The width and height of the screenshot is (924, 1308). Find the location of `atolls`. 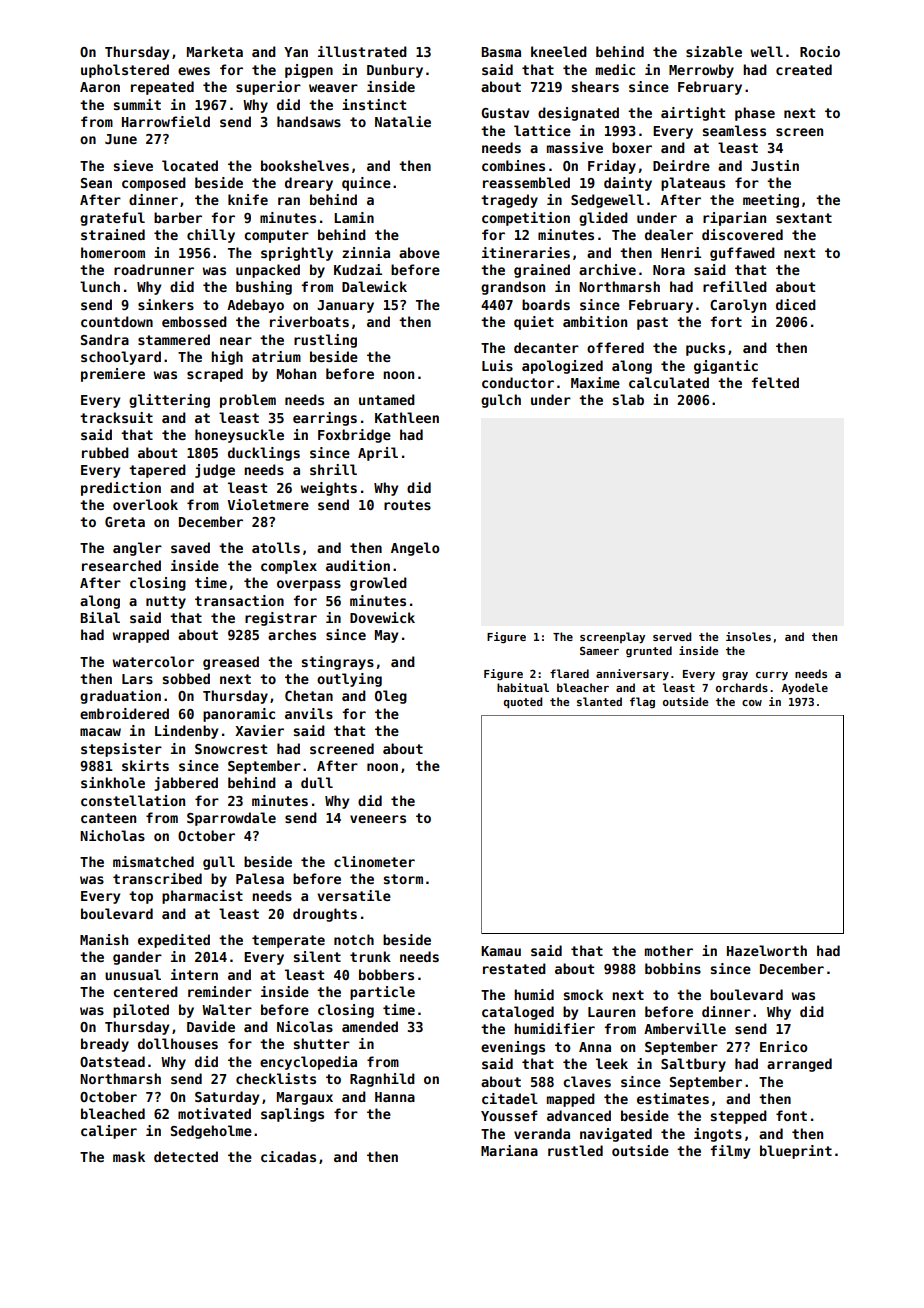

atolls is located at coordinates (276, 547).
